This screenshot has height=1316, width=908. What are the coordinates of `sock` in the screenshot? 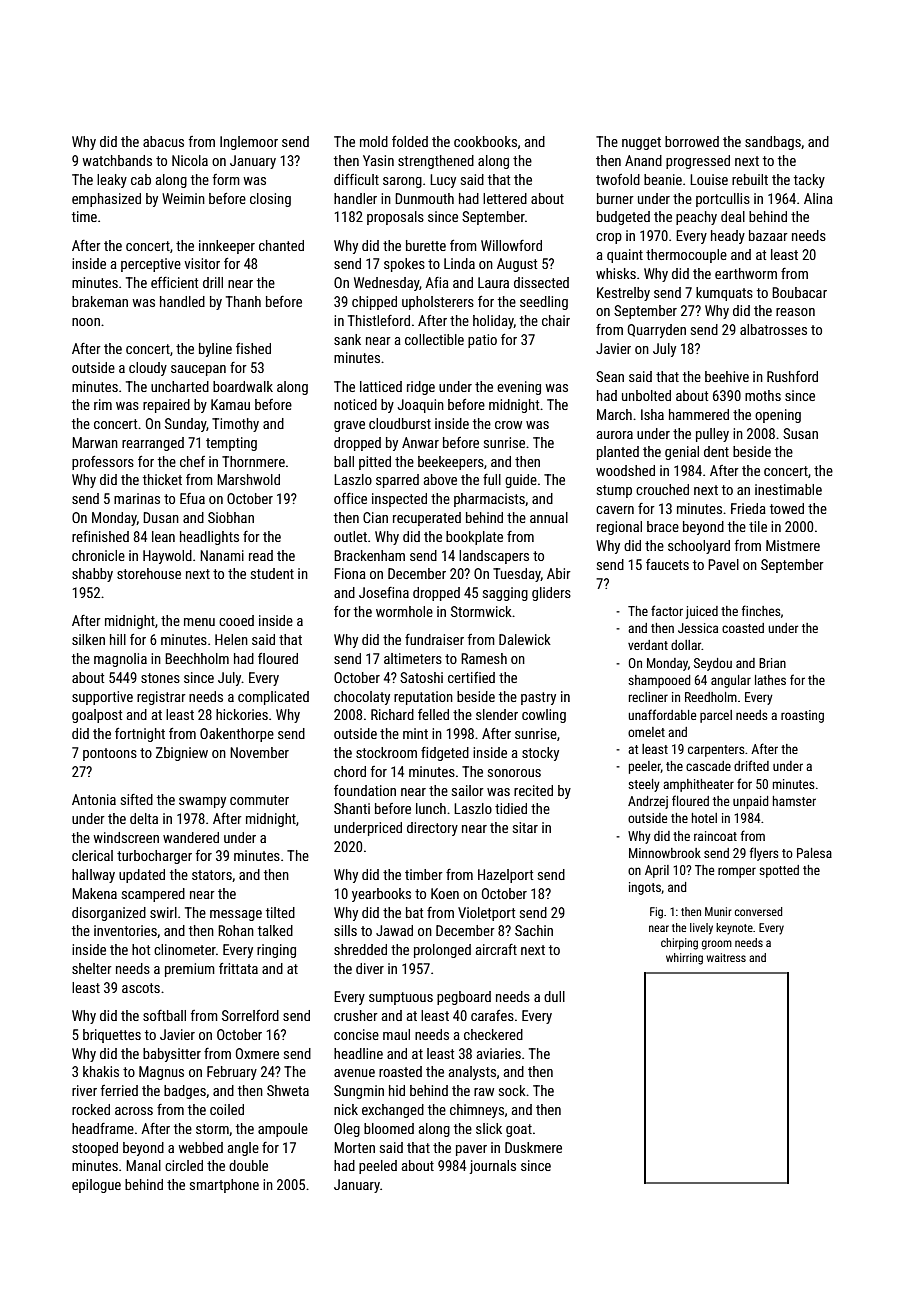 It's located at (512, 1090).
